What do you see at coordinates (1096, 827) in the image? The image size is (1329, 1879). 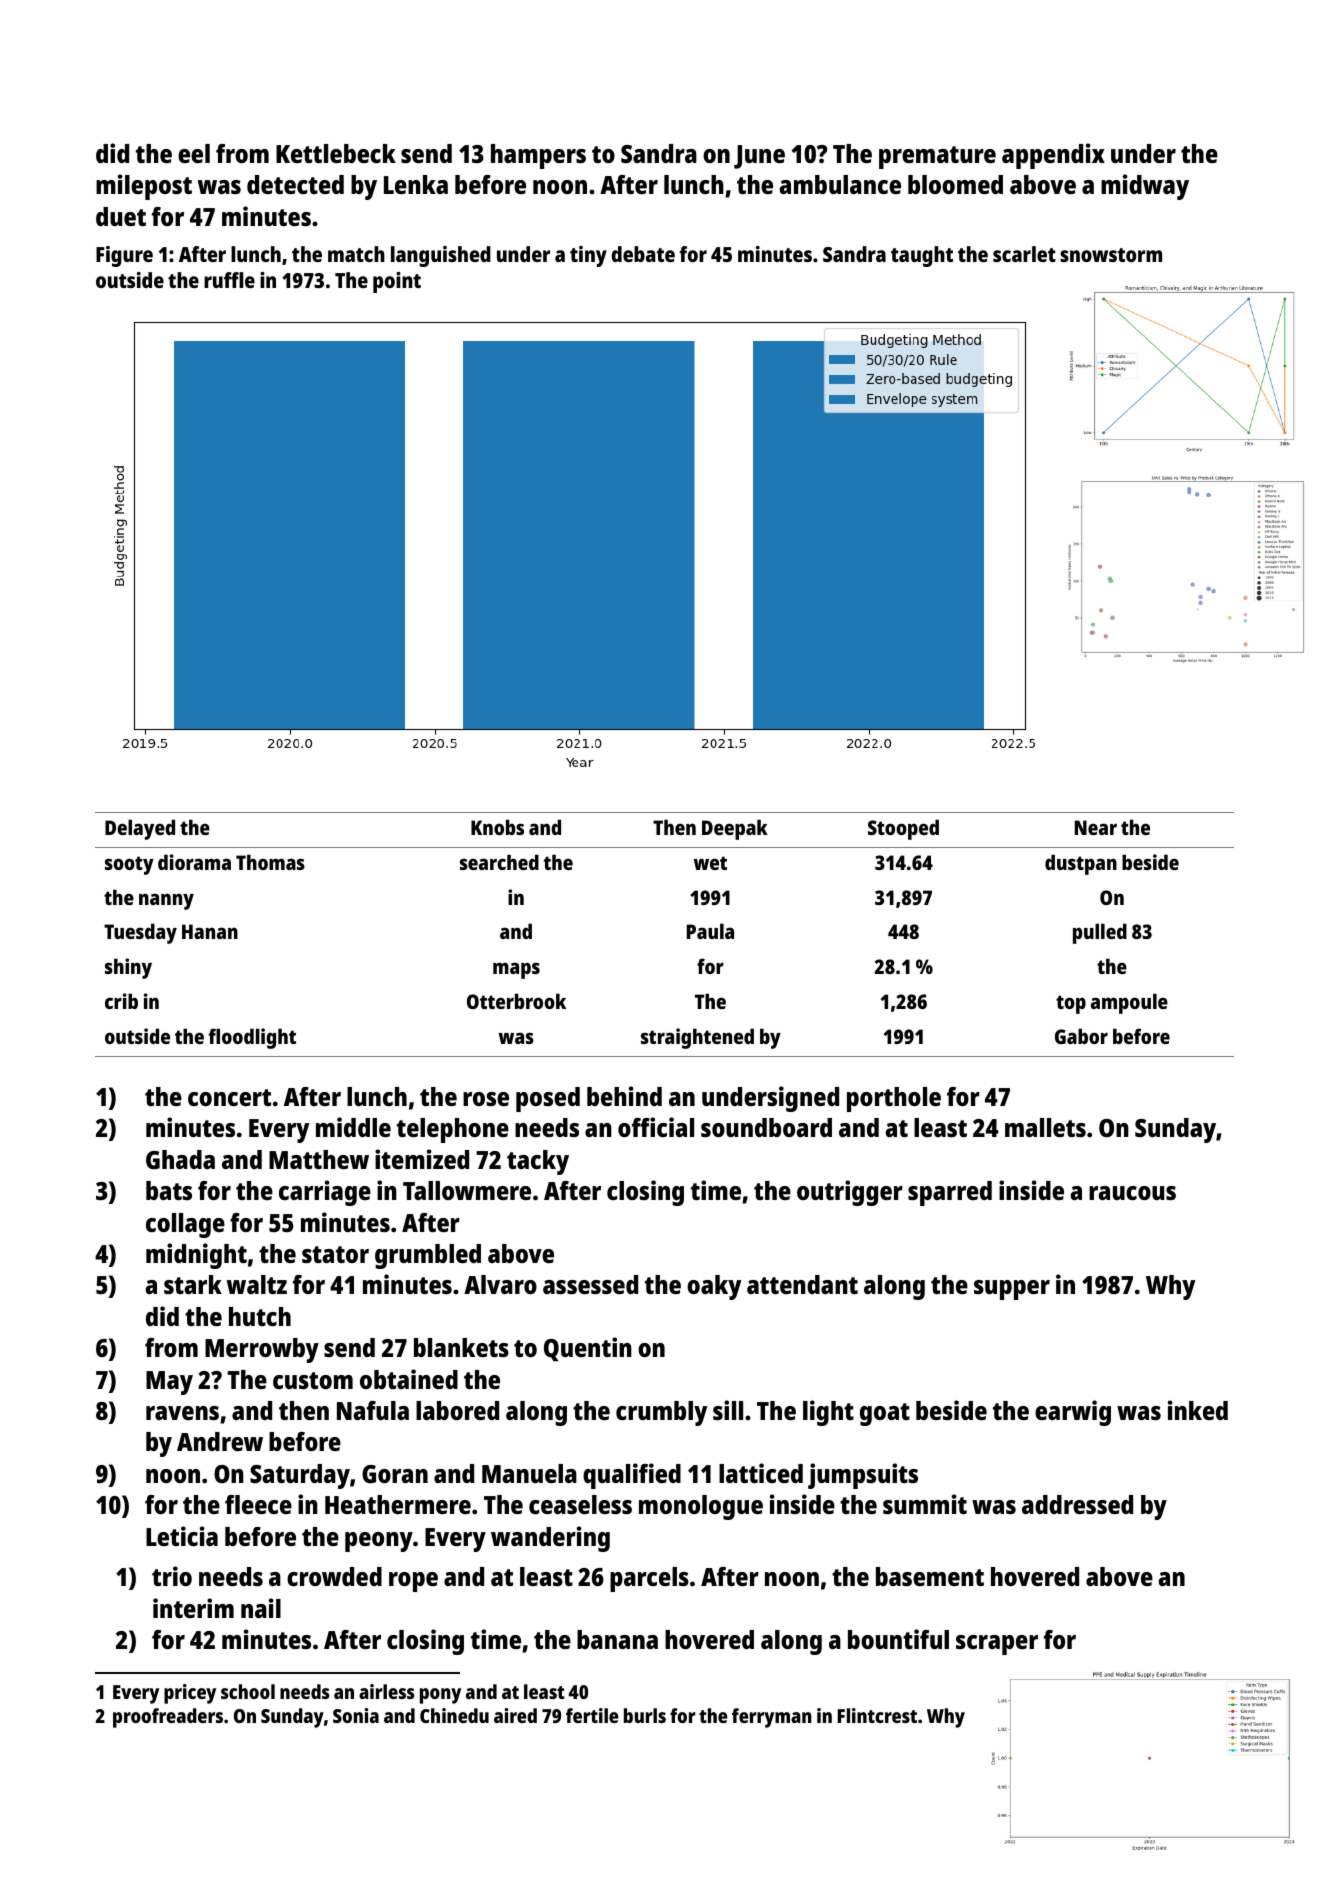 I see `Near` at bounding box center [1096, 827].
